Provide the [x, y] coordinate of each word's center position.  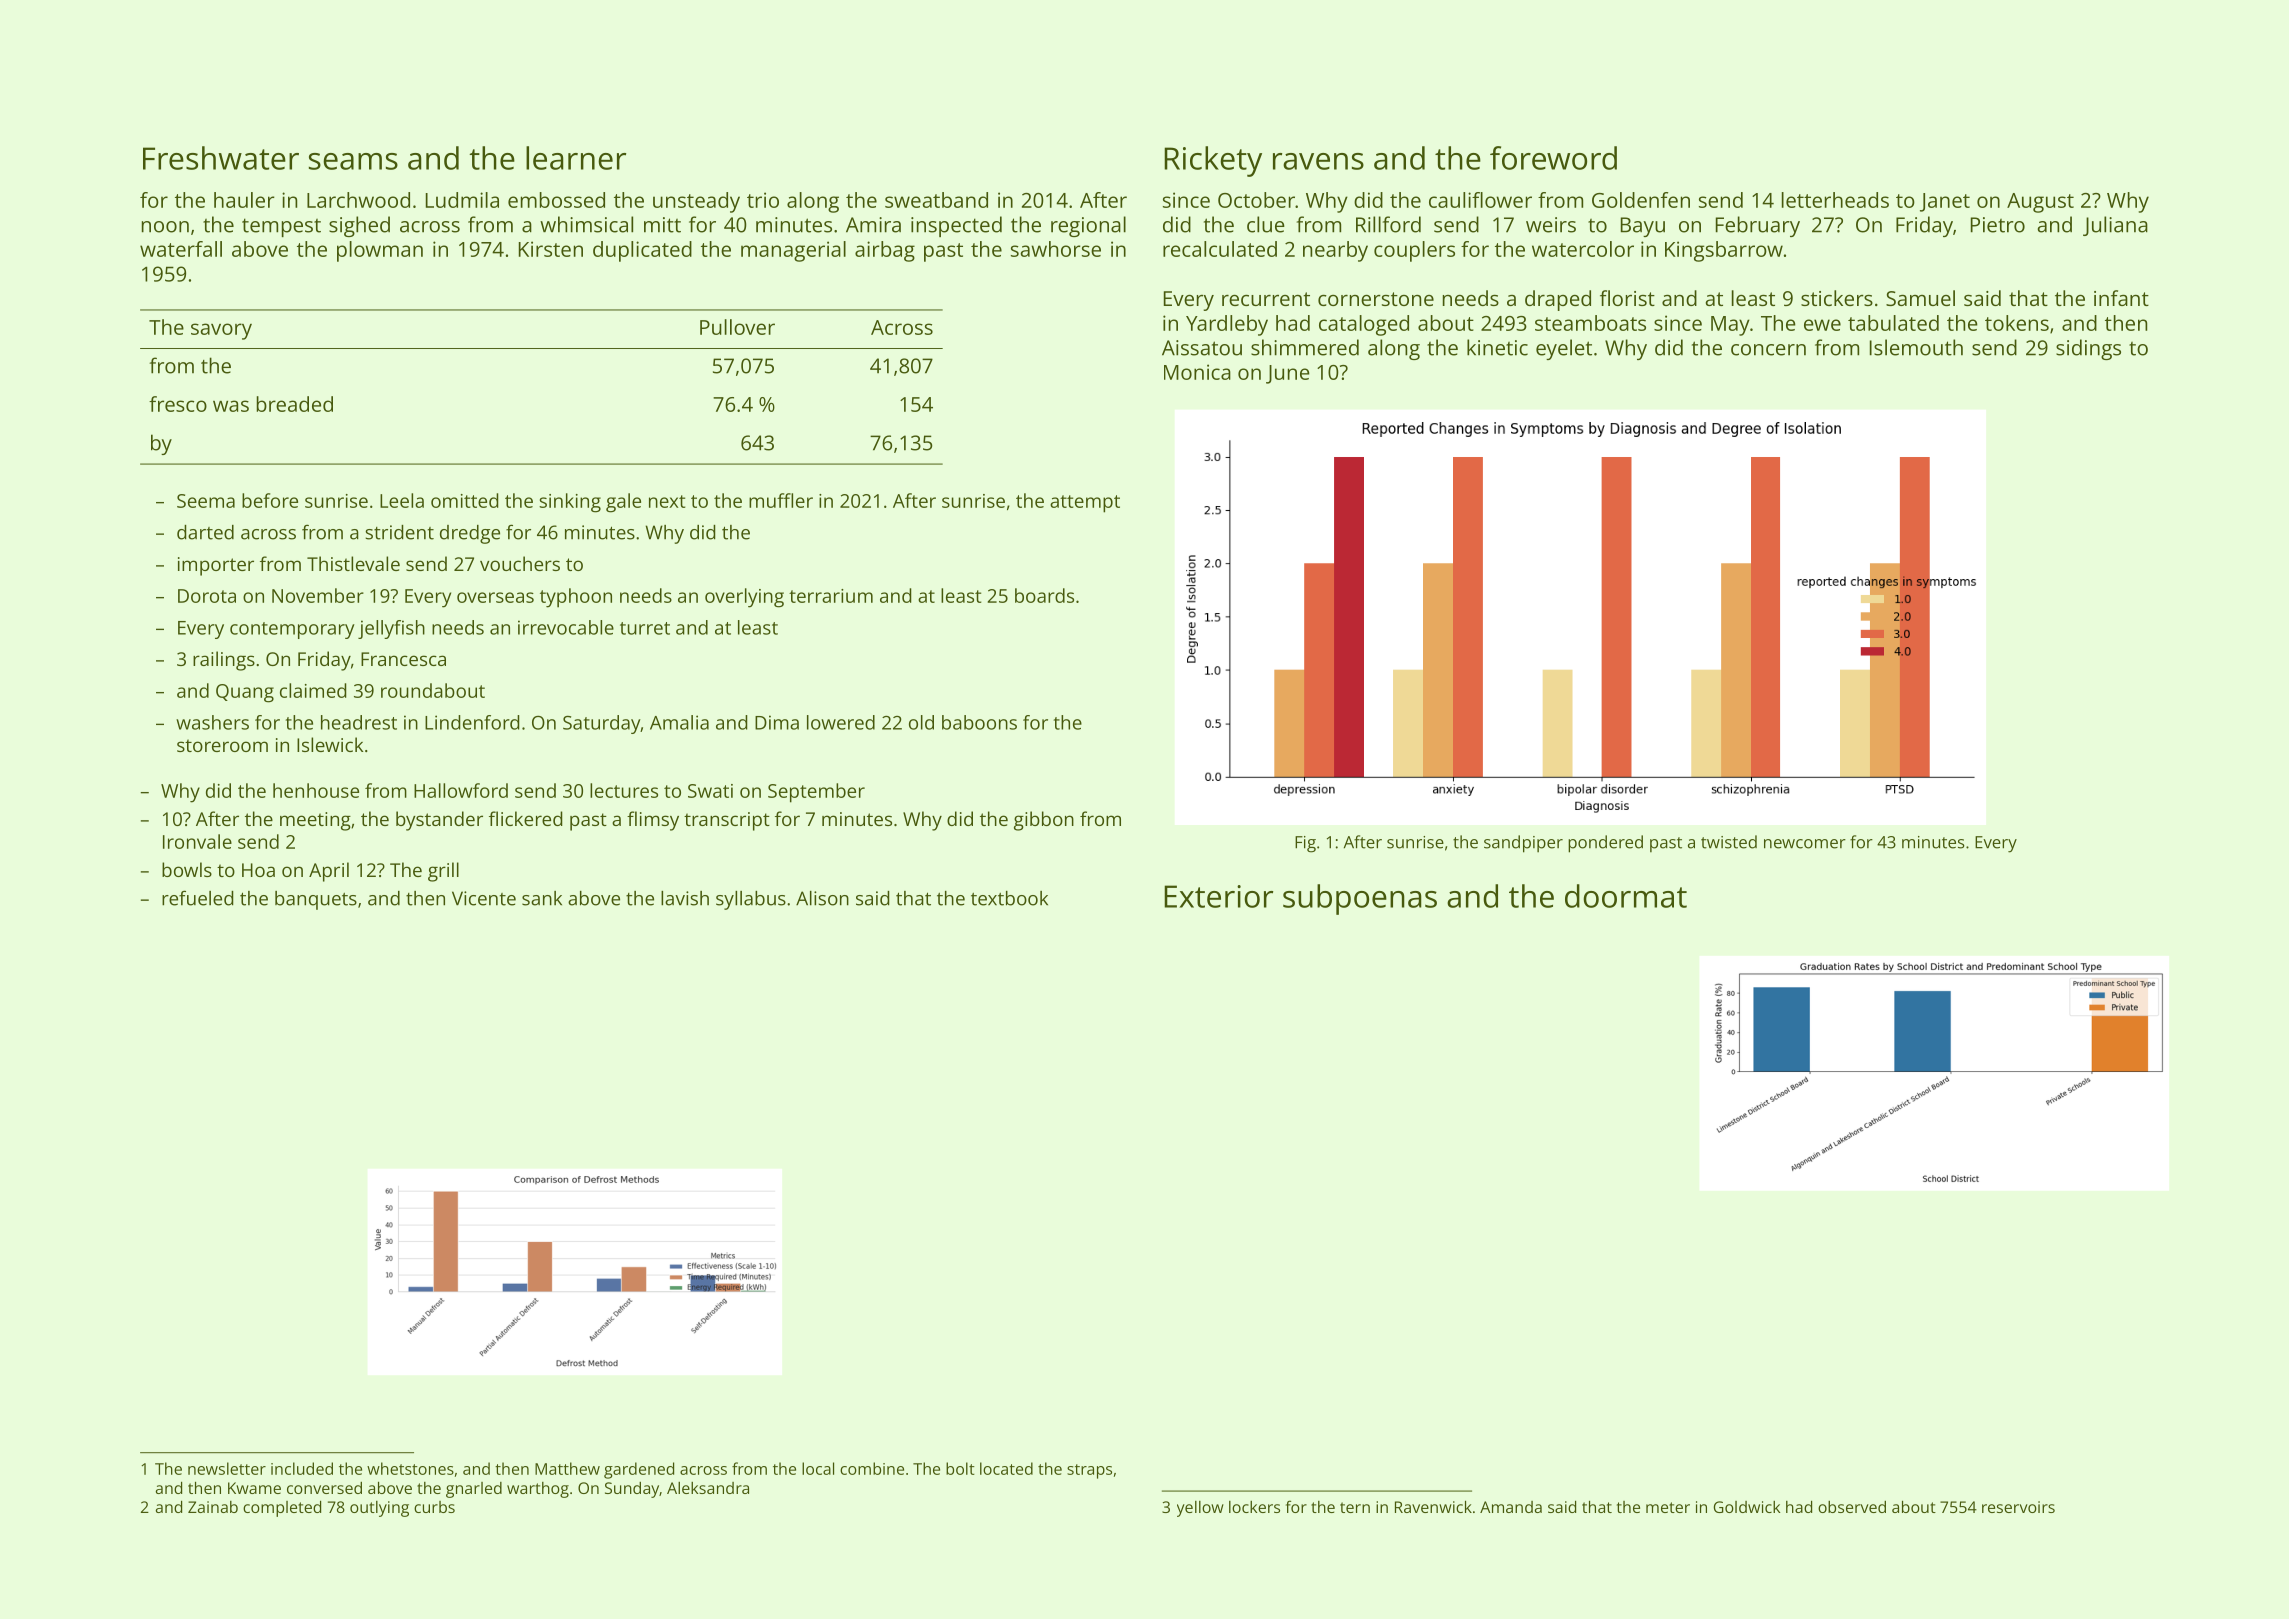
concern [1768, 350]
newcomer [1805, 844]
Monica [1197, 372]
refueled [198, 898]
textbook [1009, 898]
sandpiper [1523, 844]
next [667, 501]
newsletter [227, 1468]
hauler [244, 200]
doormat [1626, 896]
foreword [1553, 158]
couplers [1414, 251]
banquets [316, 900]
